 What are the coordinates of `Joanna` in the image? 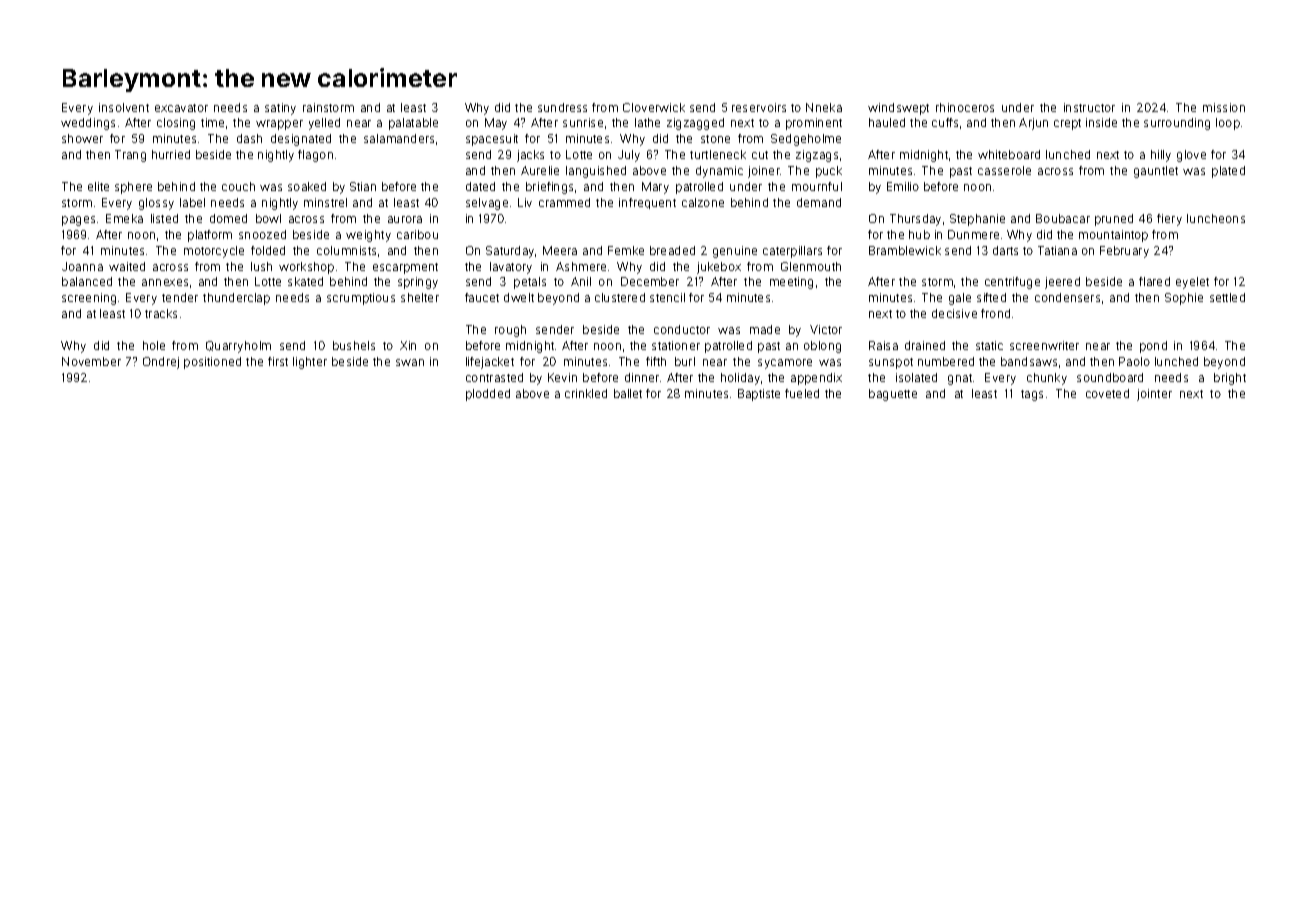 It's located at (82, 266).
